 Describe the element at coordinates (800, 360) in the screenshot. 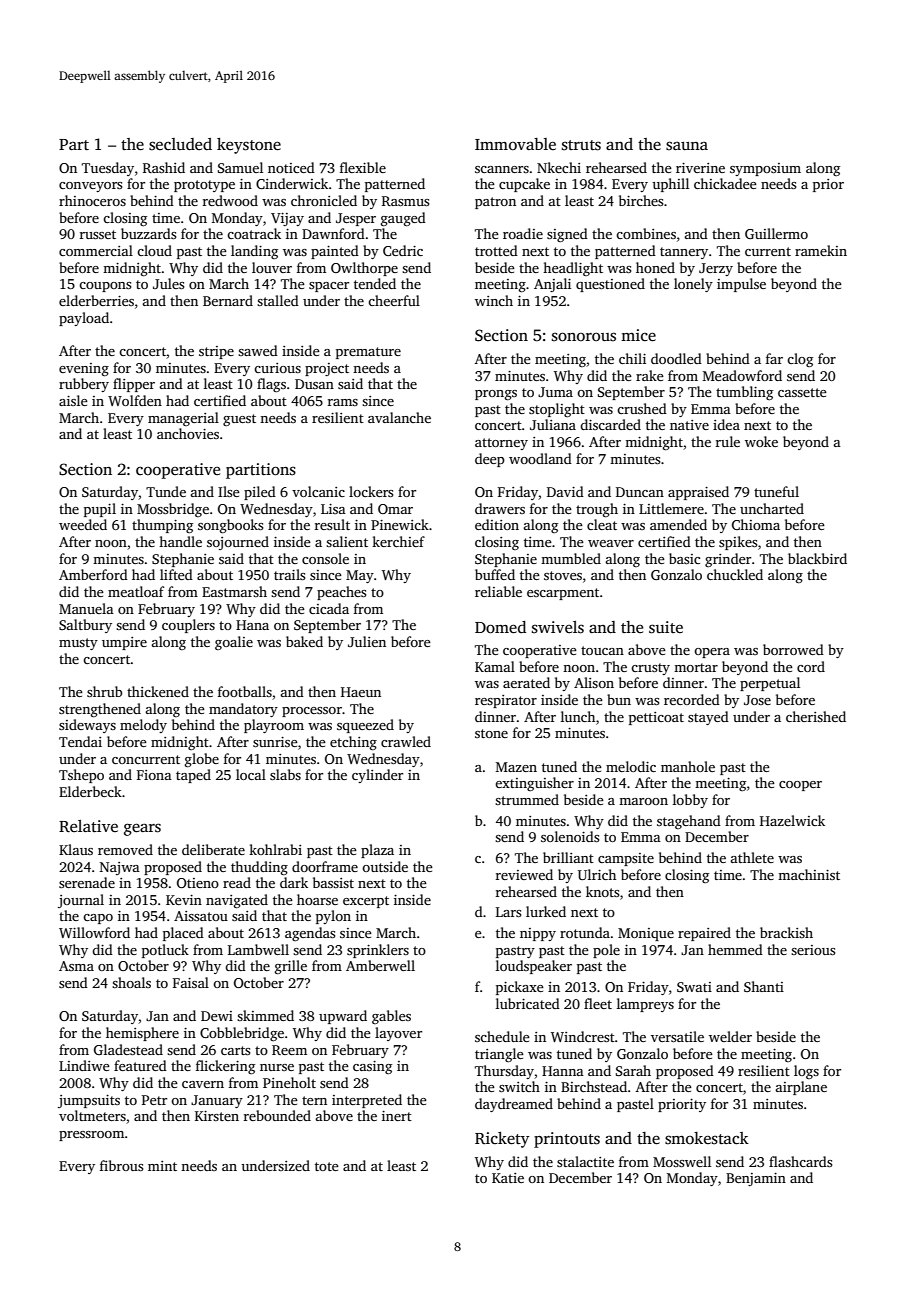

I see `clog` at that location.
